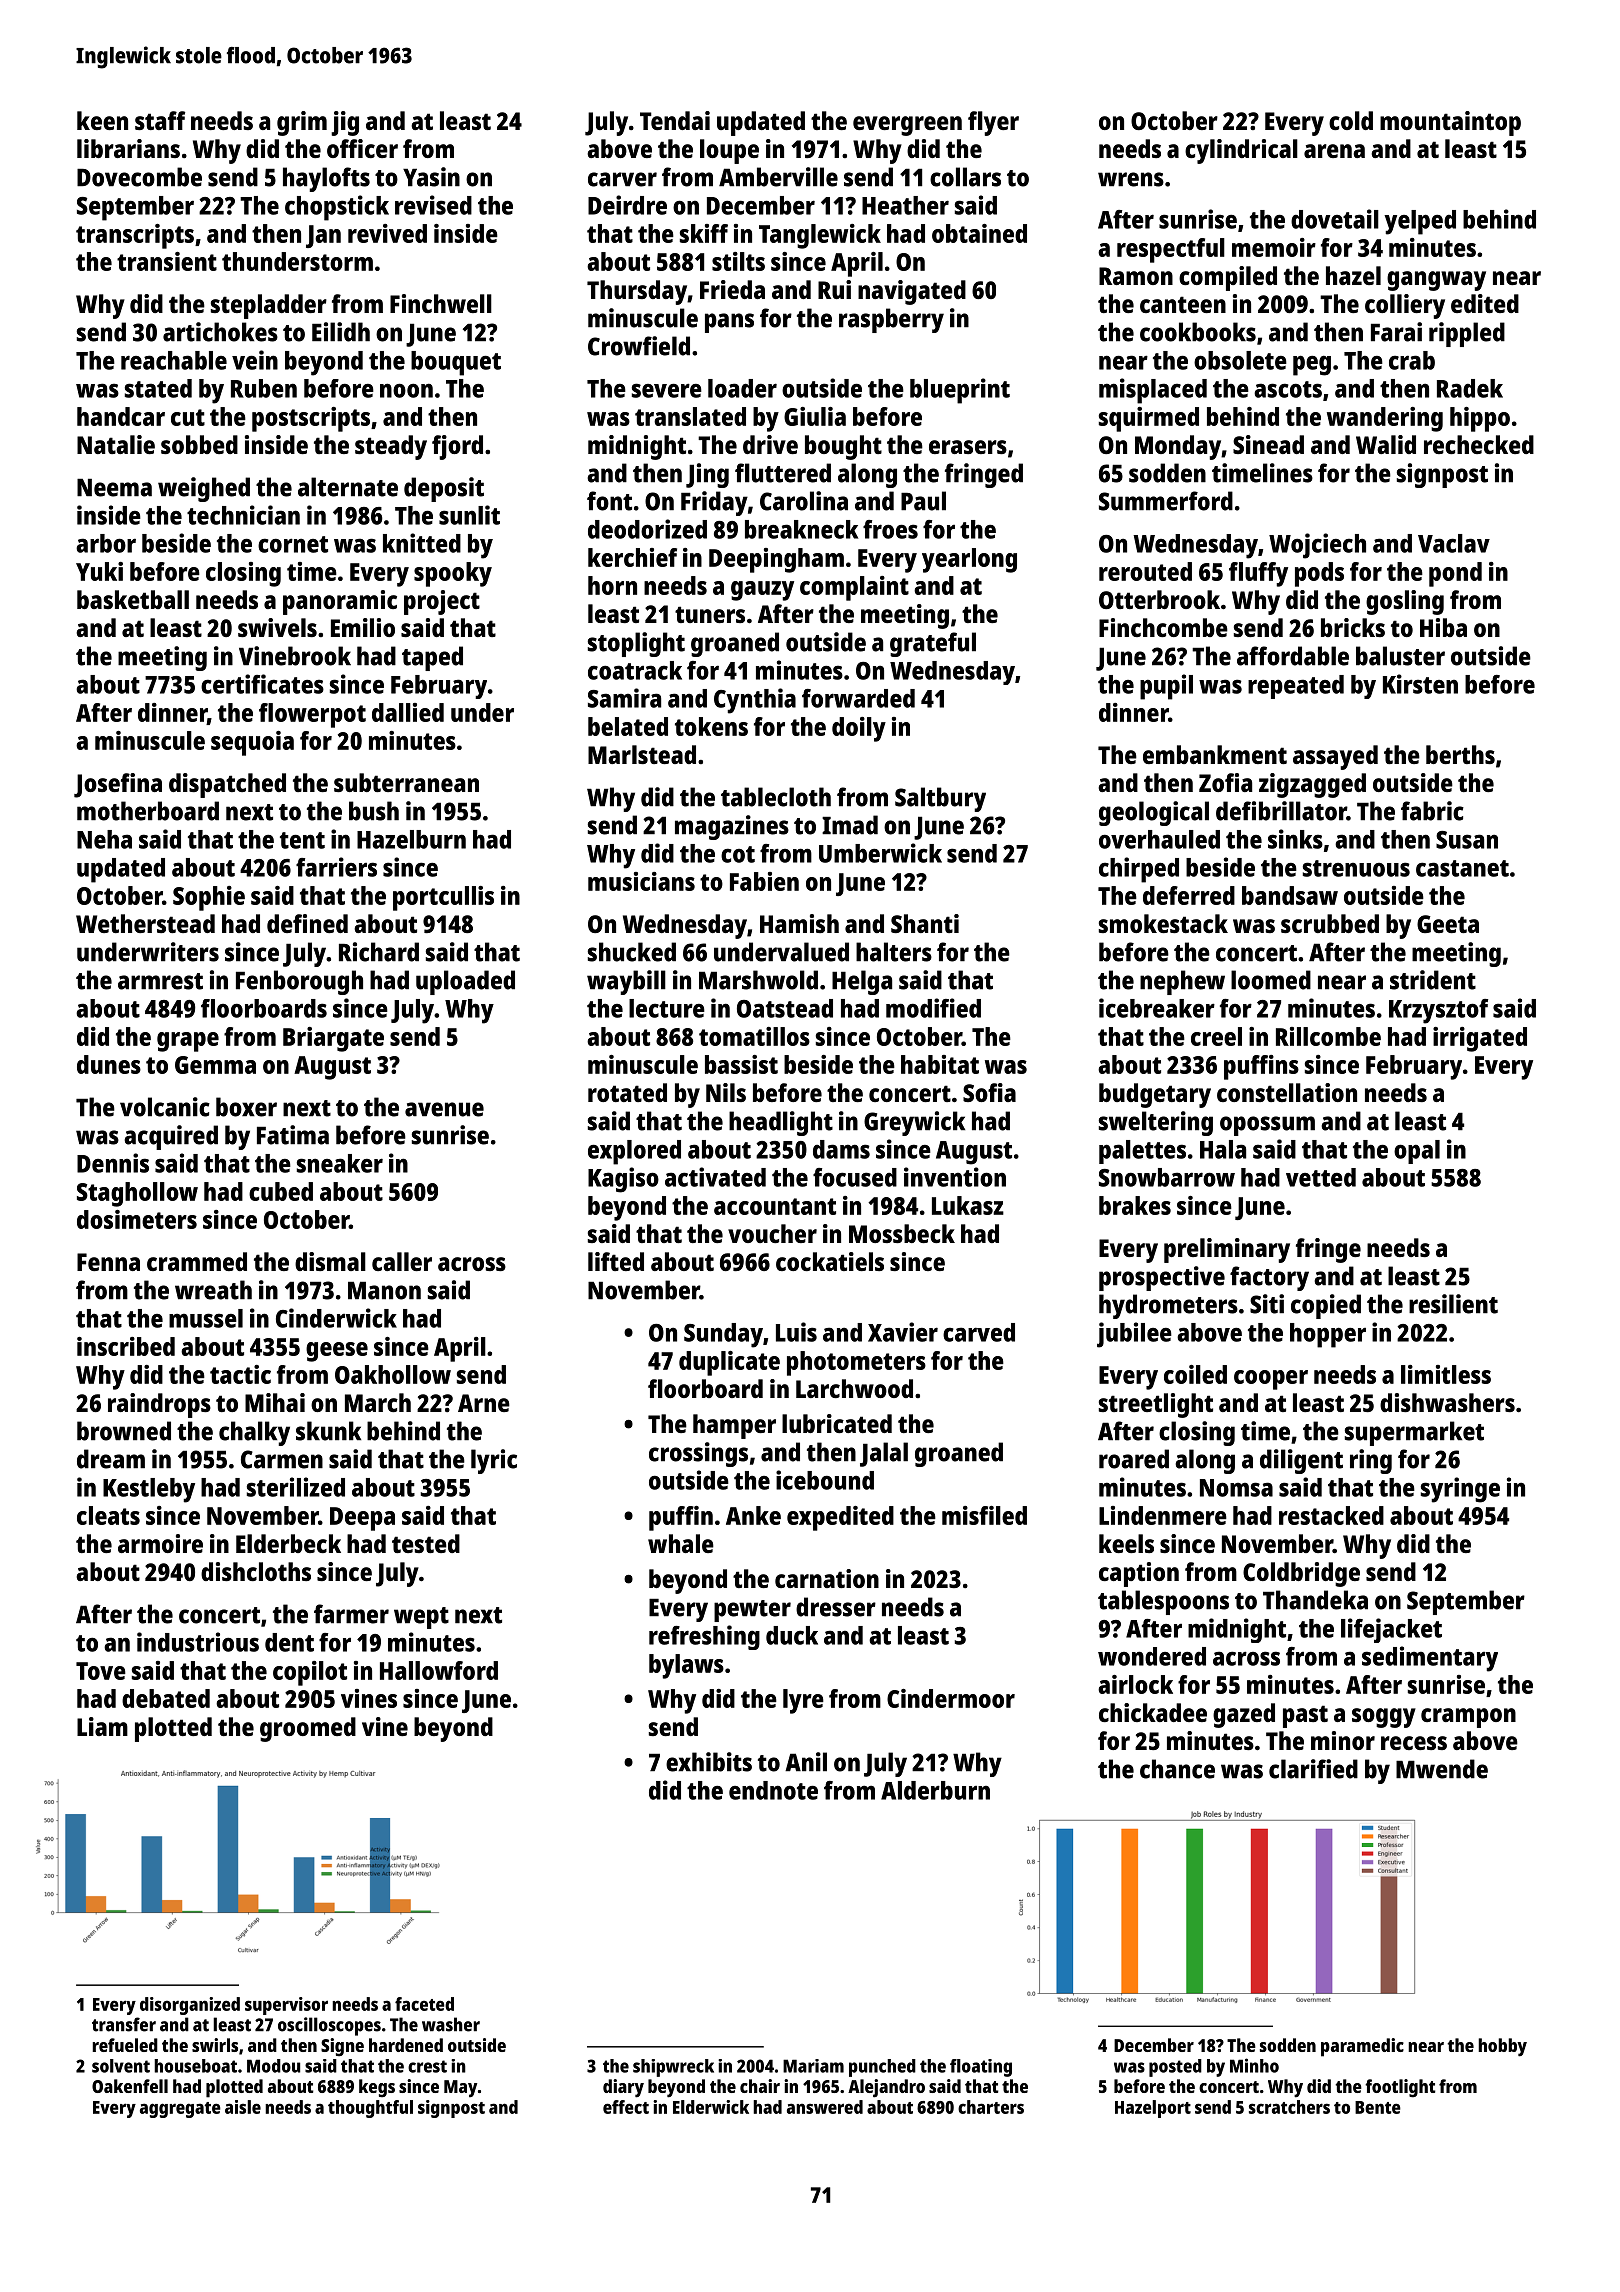  What do you see at coordinates (206, 1318) in the image?
I see `mussel` at bounding box center [206, 1318].
